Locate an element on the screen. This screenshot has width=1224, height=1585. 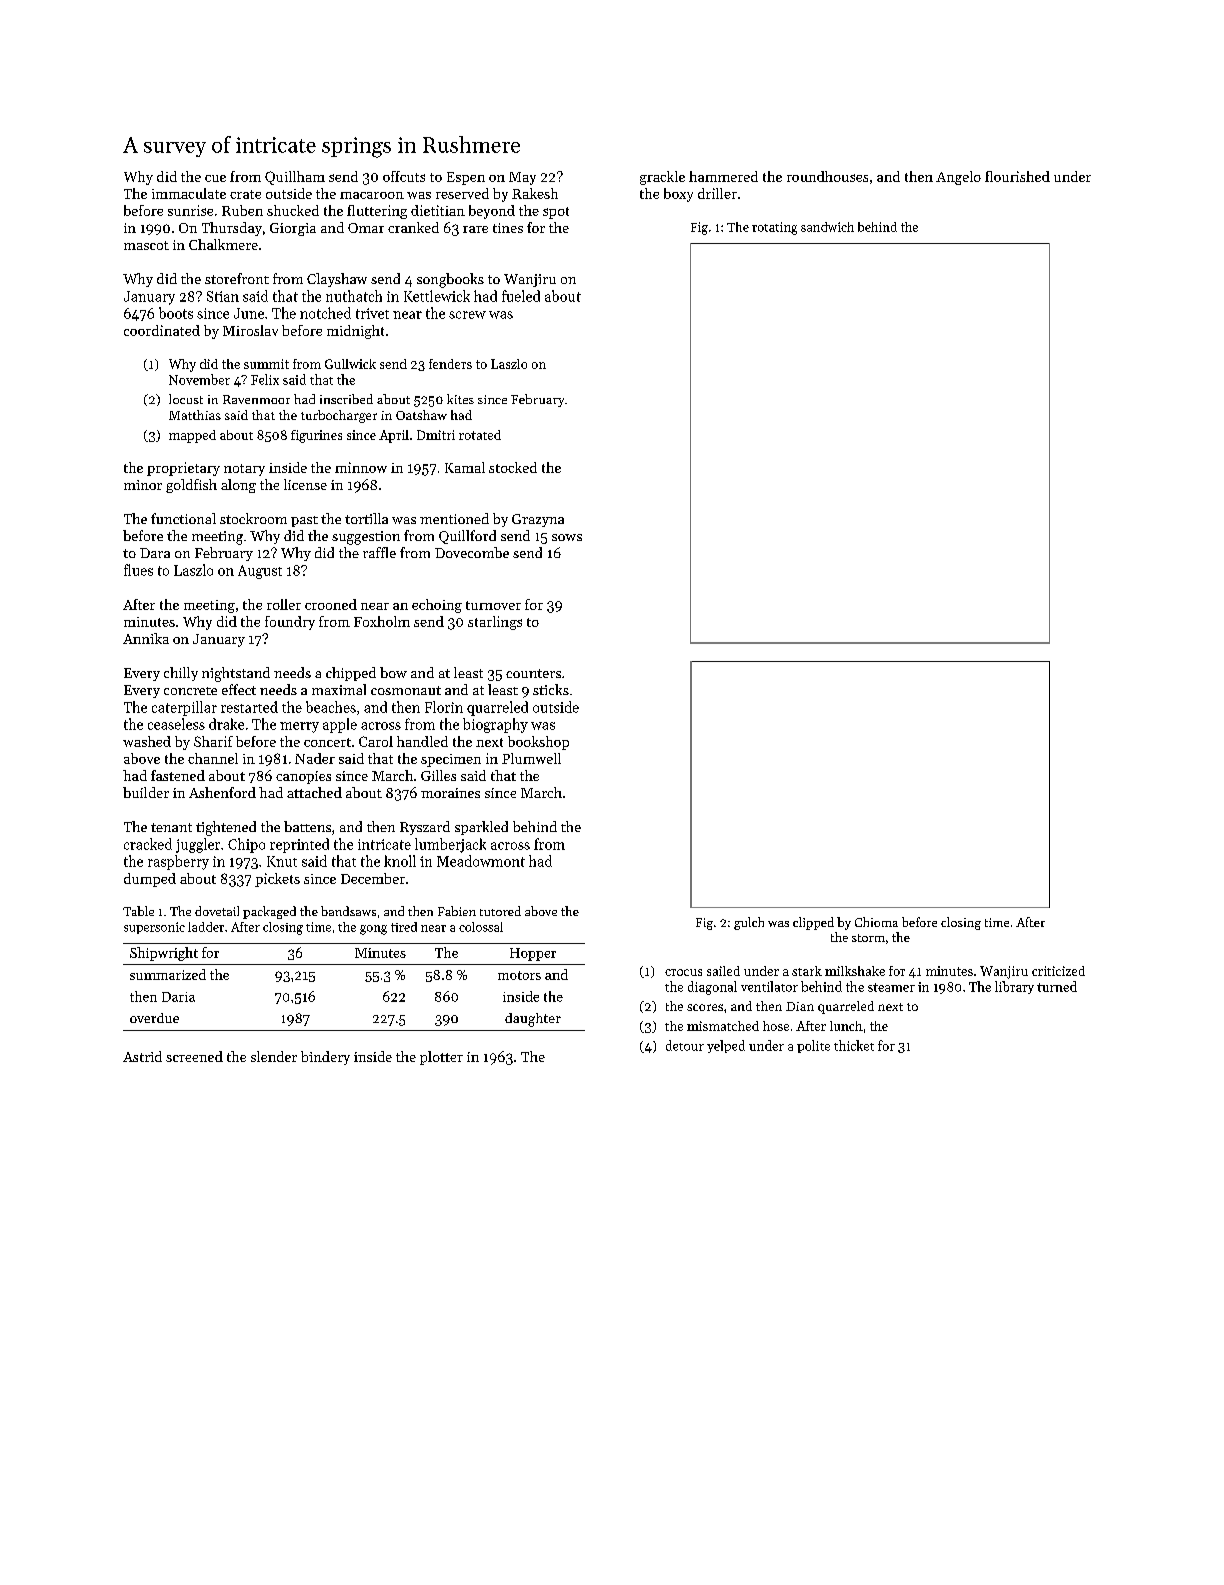
coordinated is located at coordinates (162, 330).
